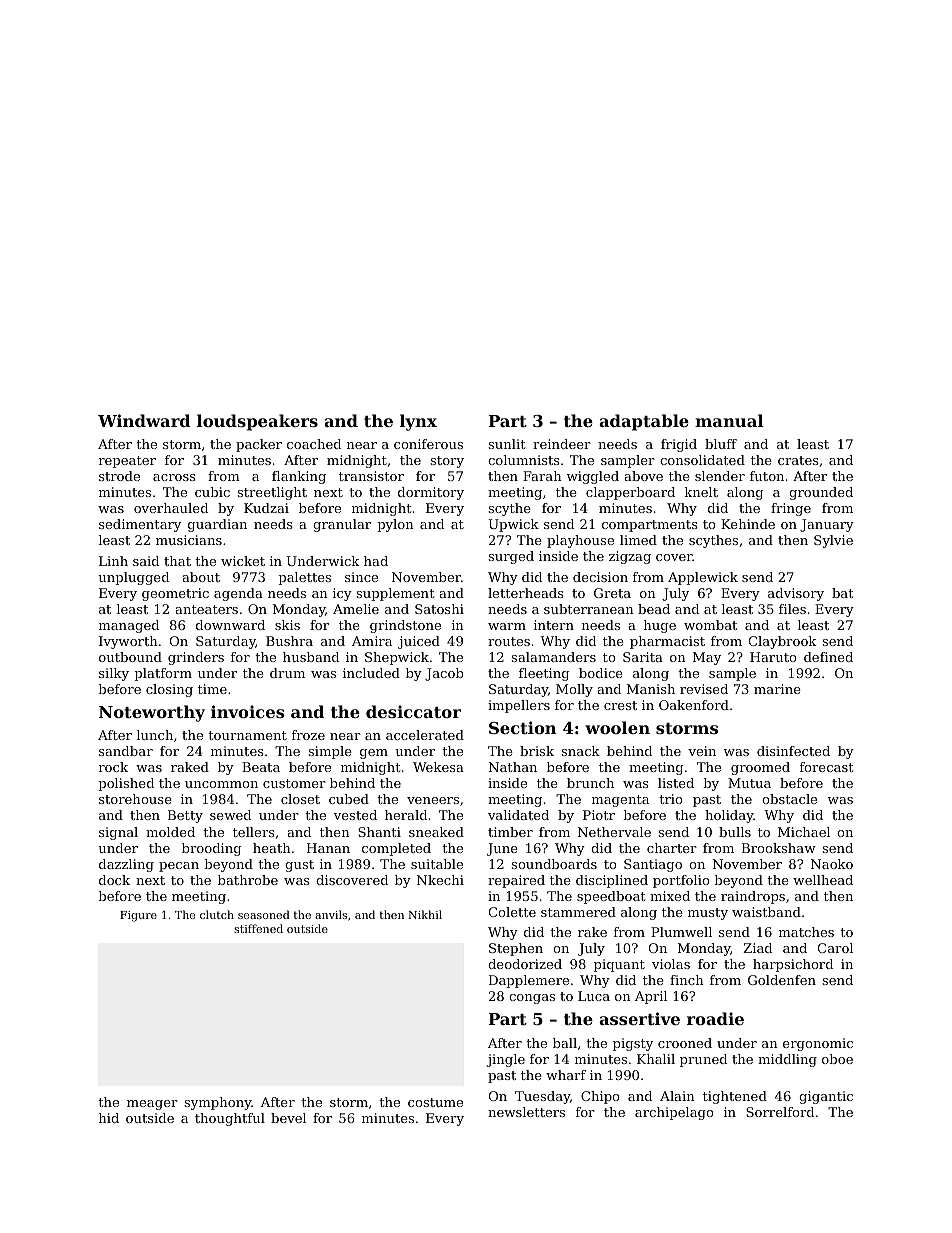  Describe the element at coordinates (614, 832) in the document. I see `Nethervale` at that location.
